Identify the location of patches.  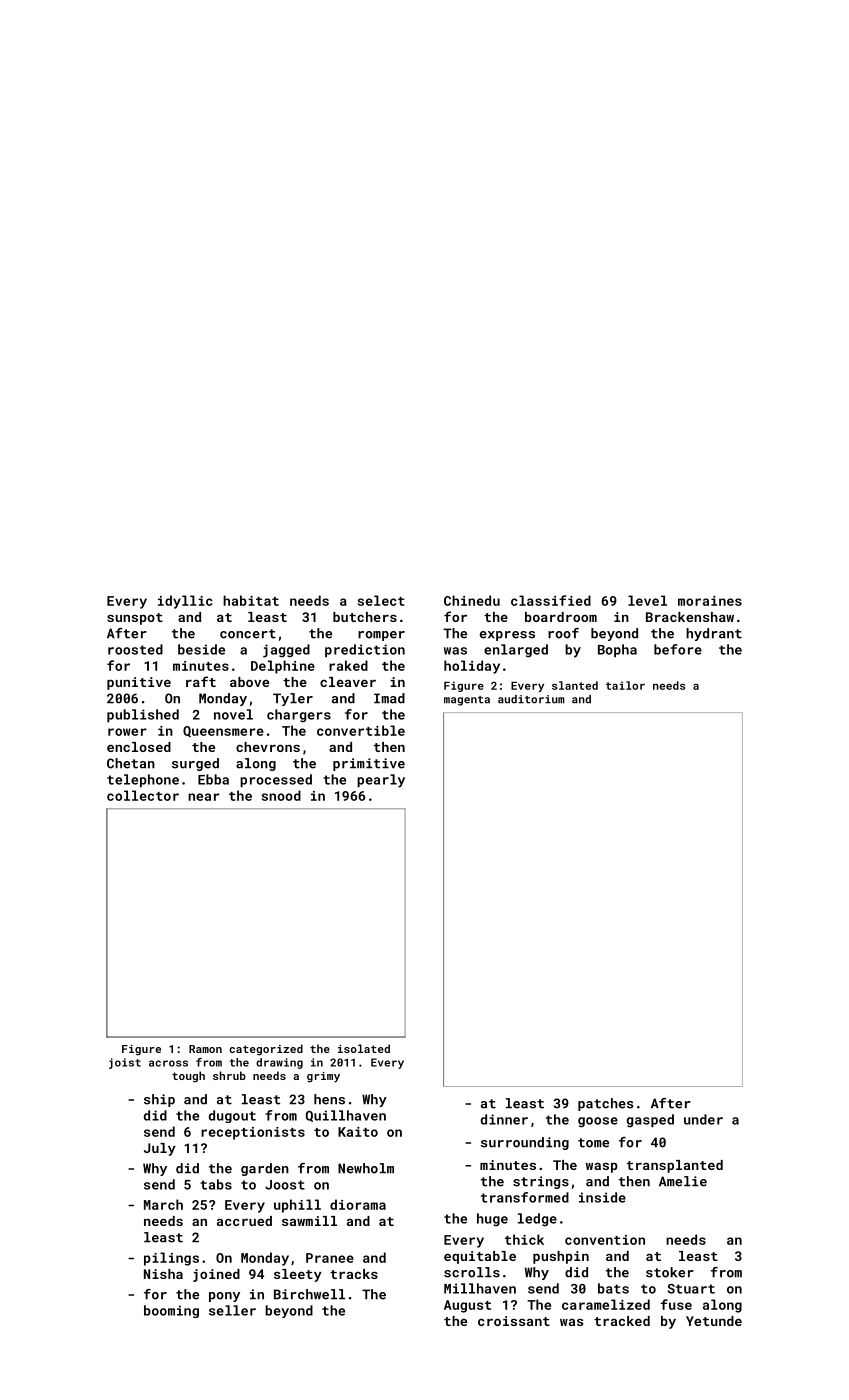
(605, 1104).
